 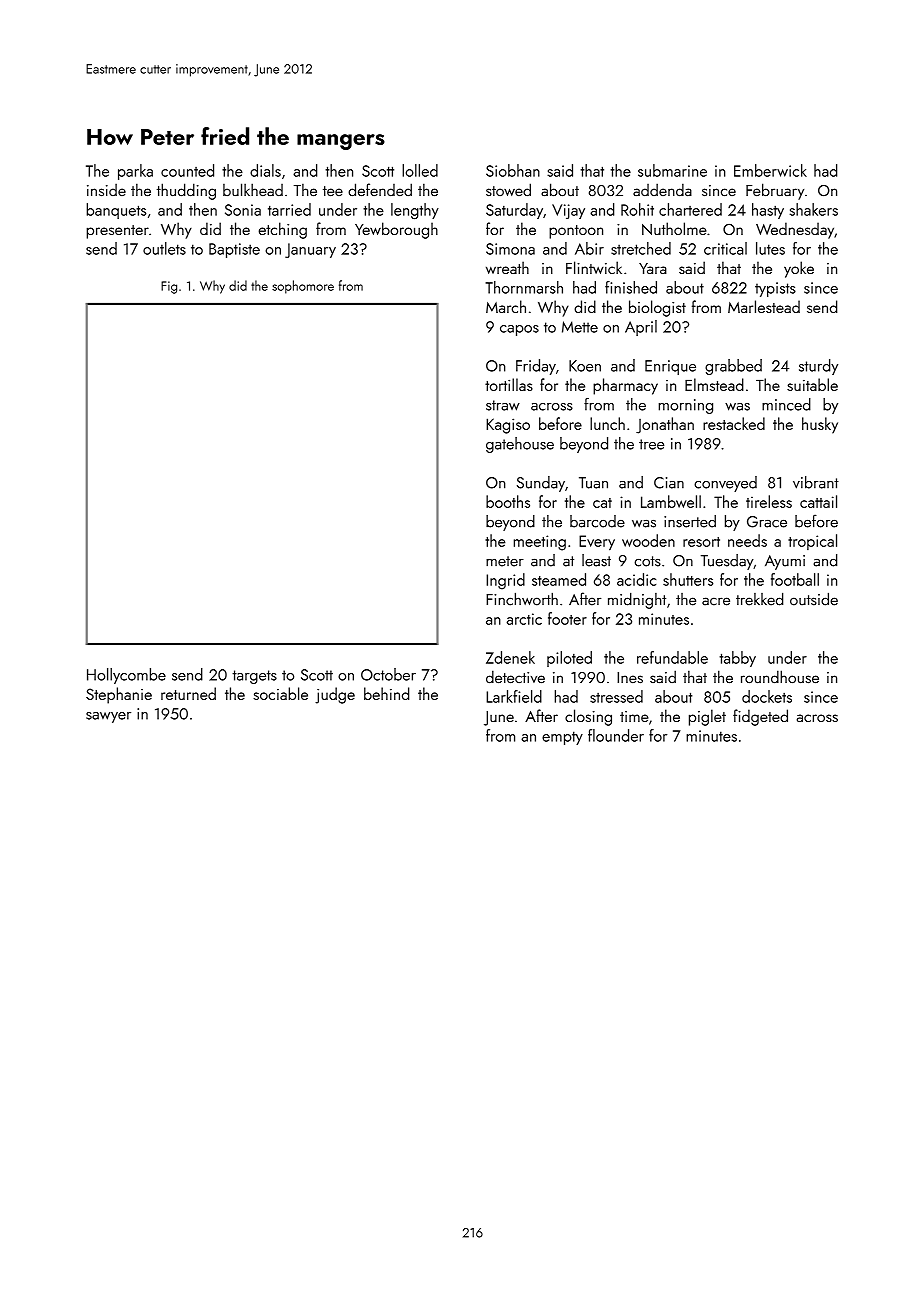 What do you see at coordinates (188, 693) in the document?
I see `returned` at bounding box center [188, 693].
